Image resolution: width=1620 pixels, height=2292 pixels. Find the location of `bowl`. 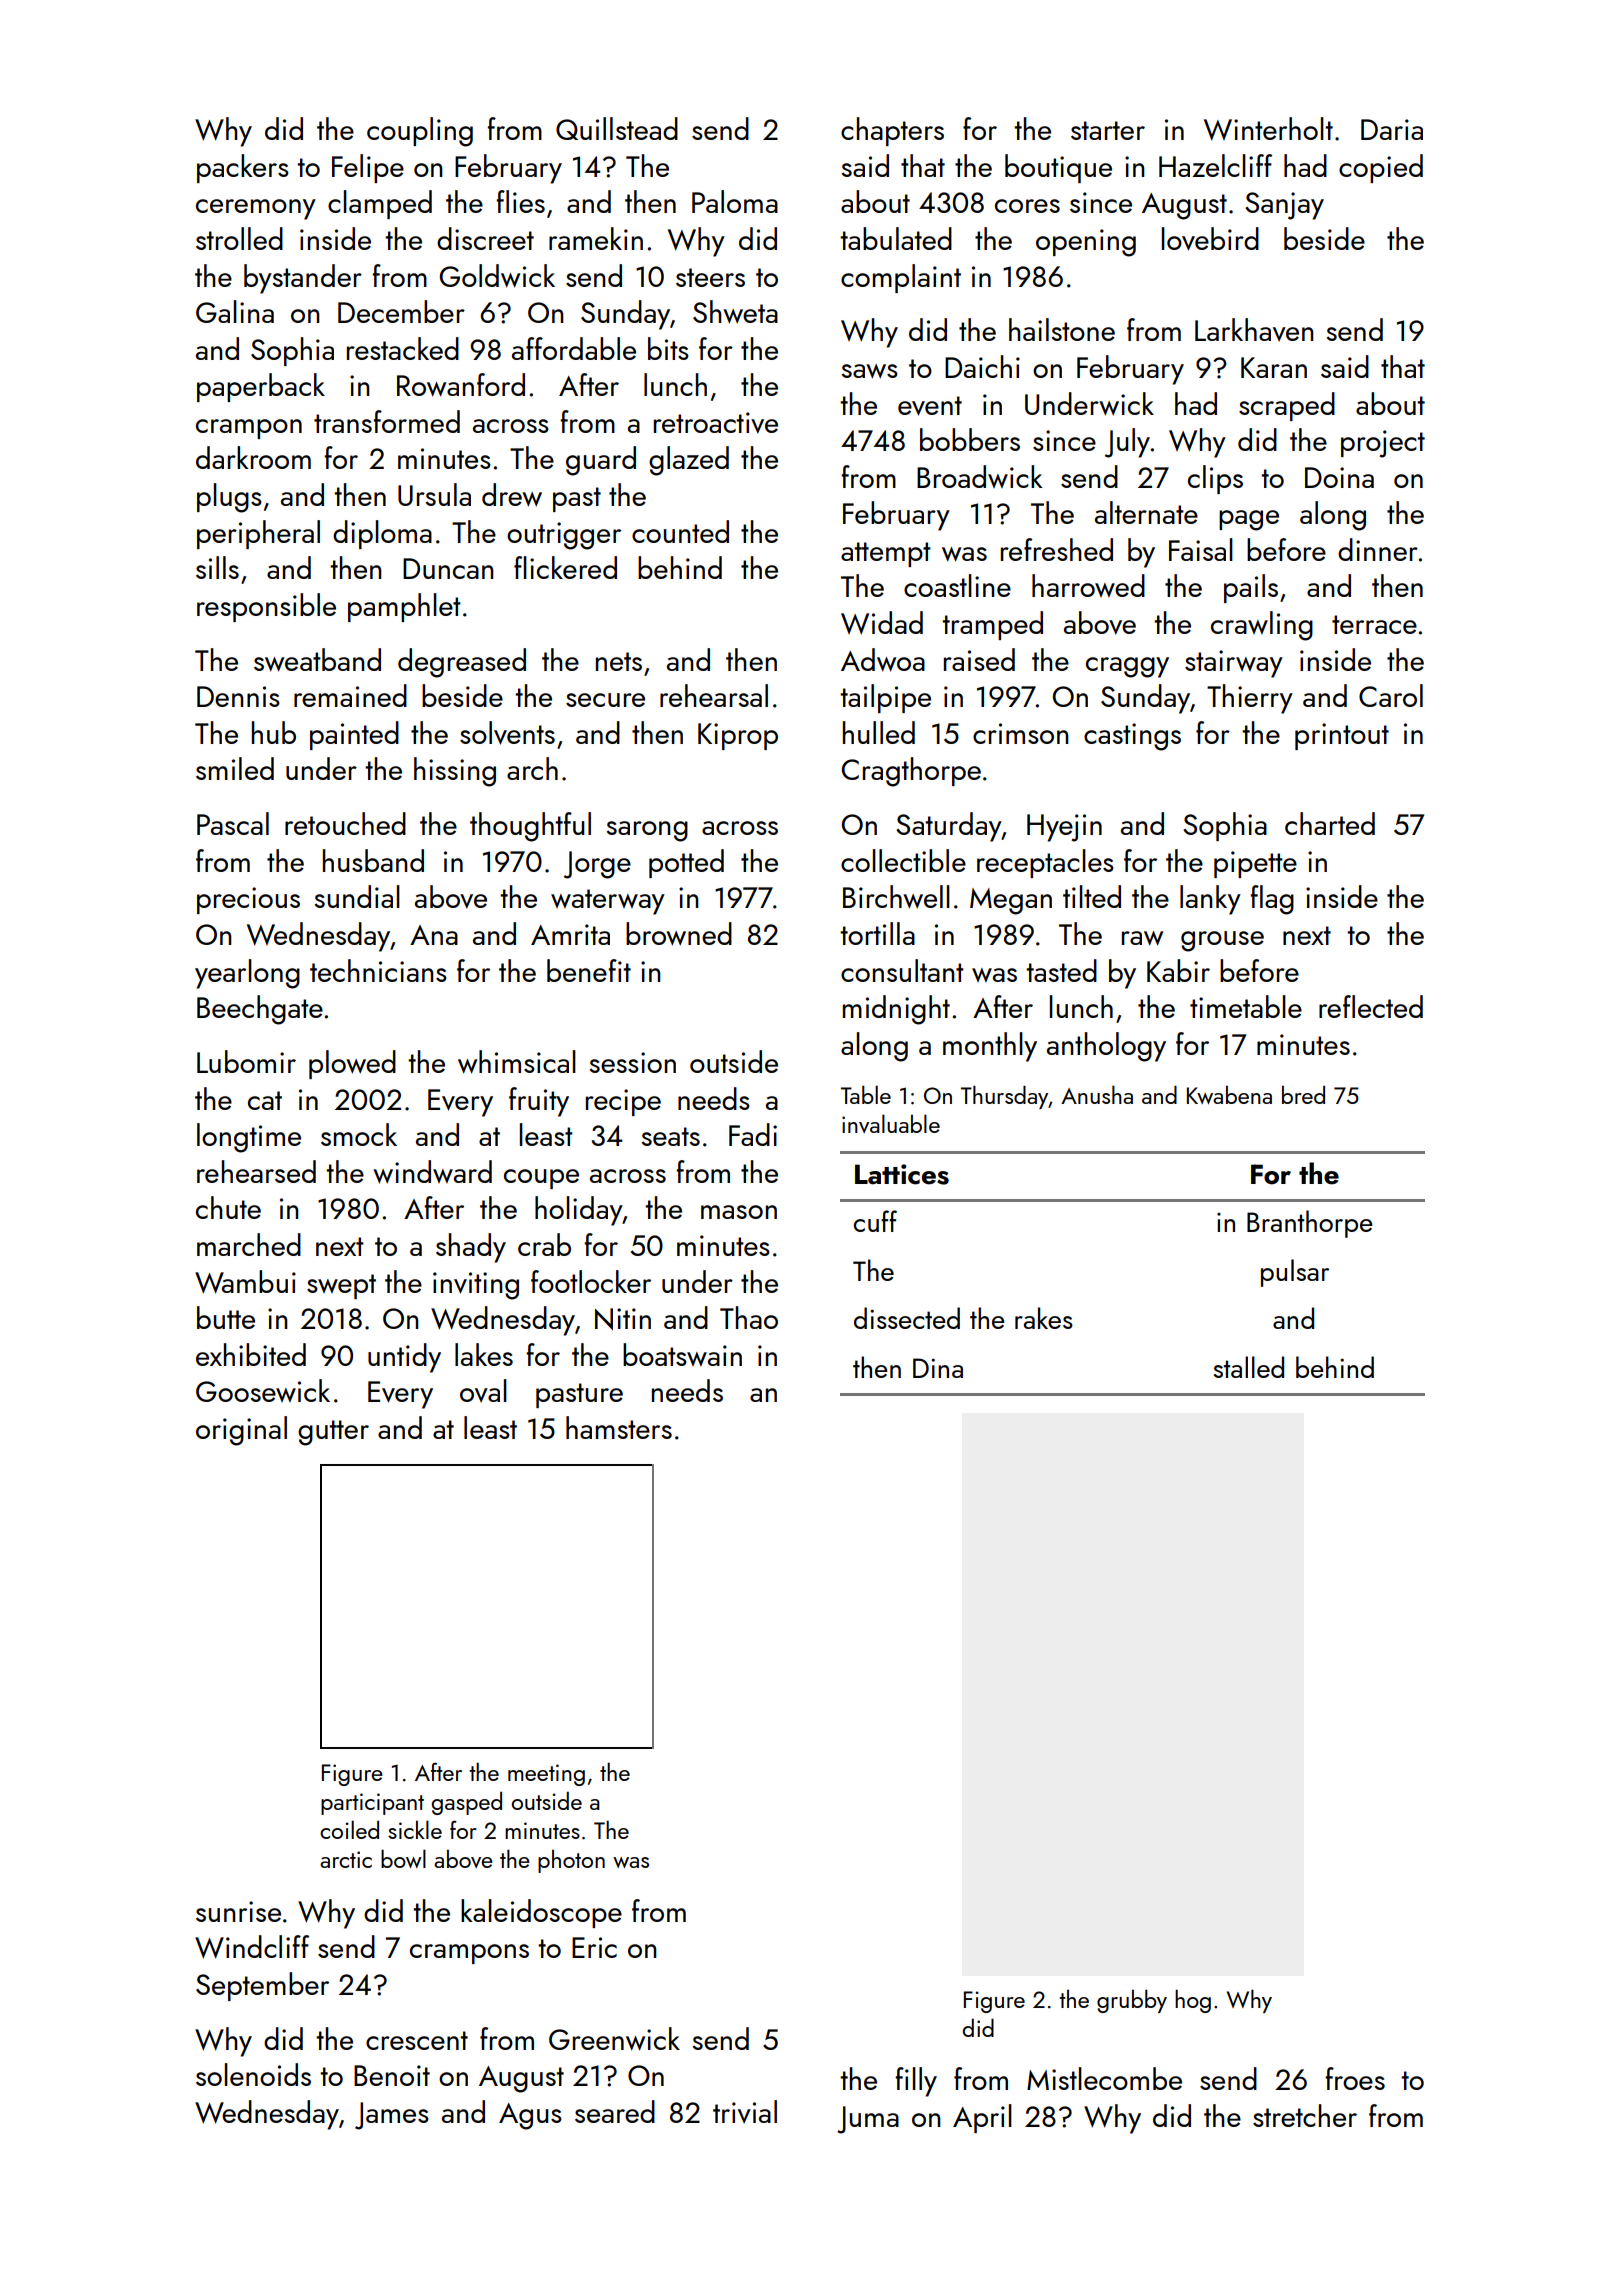

bowl is located at coordinates (403, 1858).
